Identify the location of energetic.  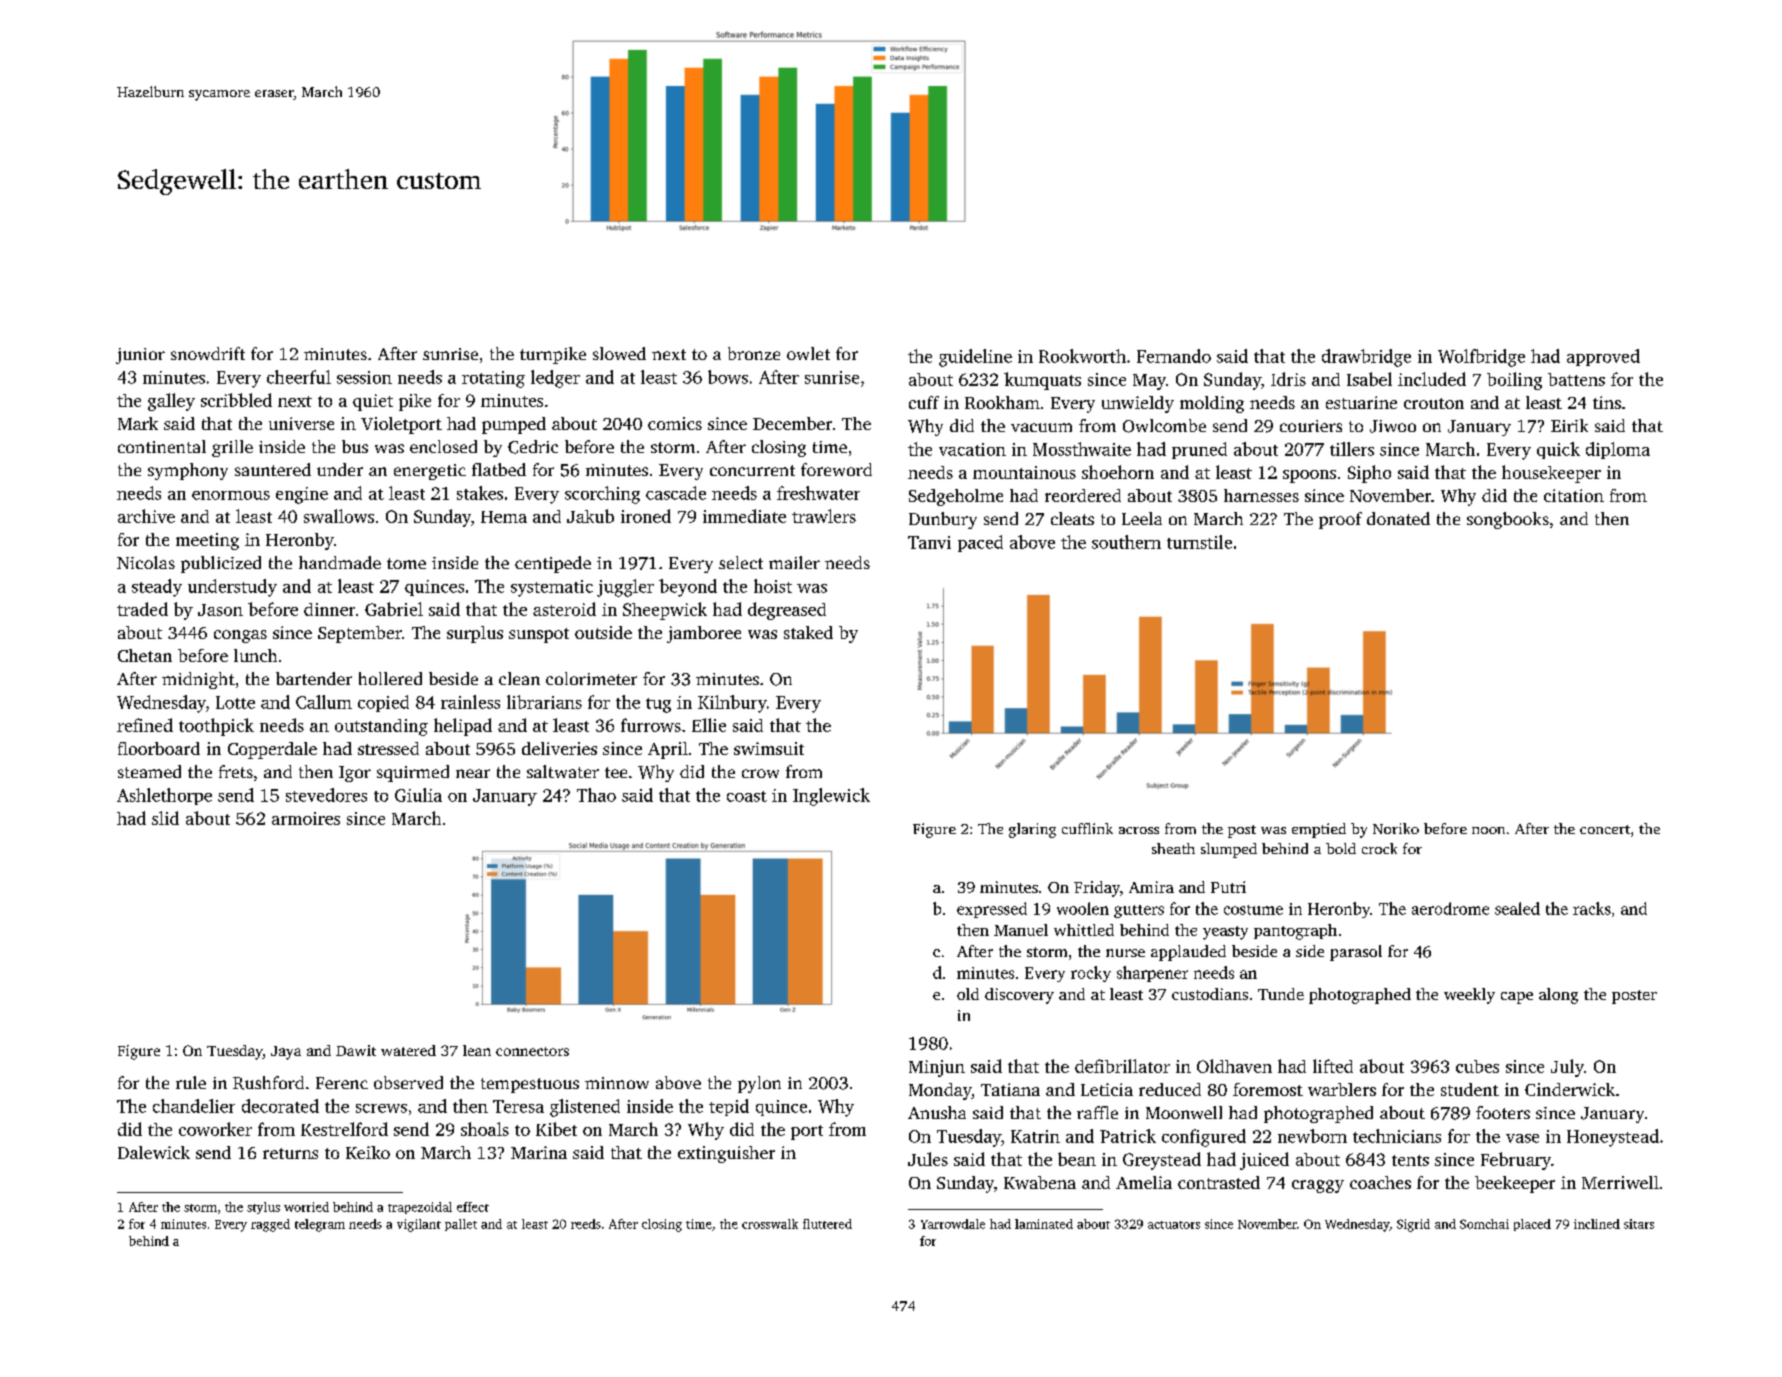
(430, 472).
